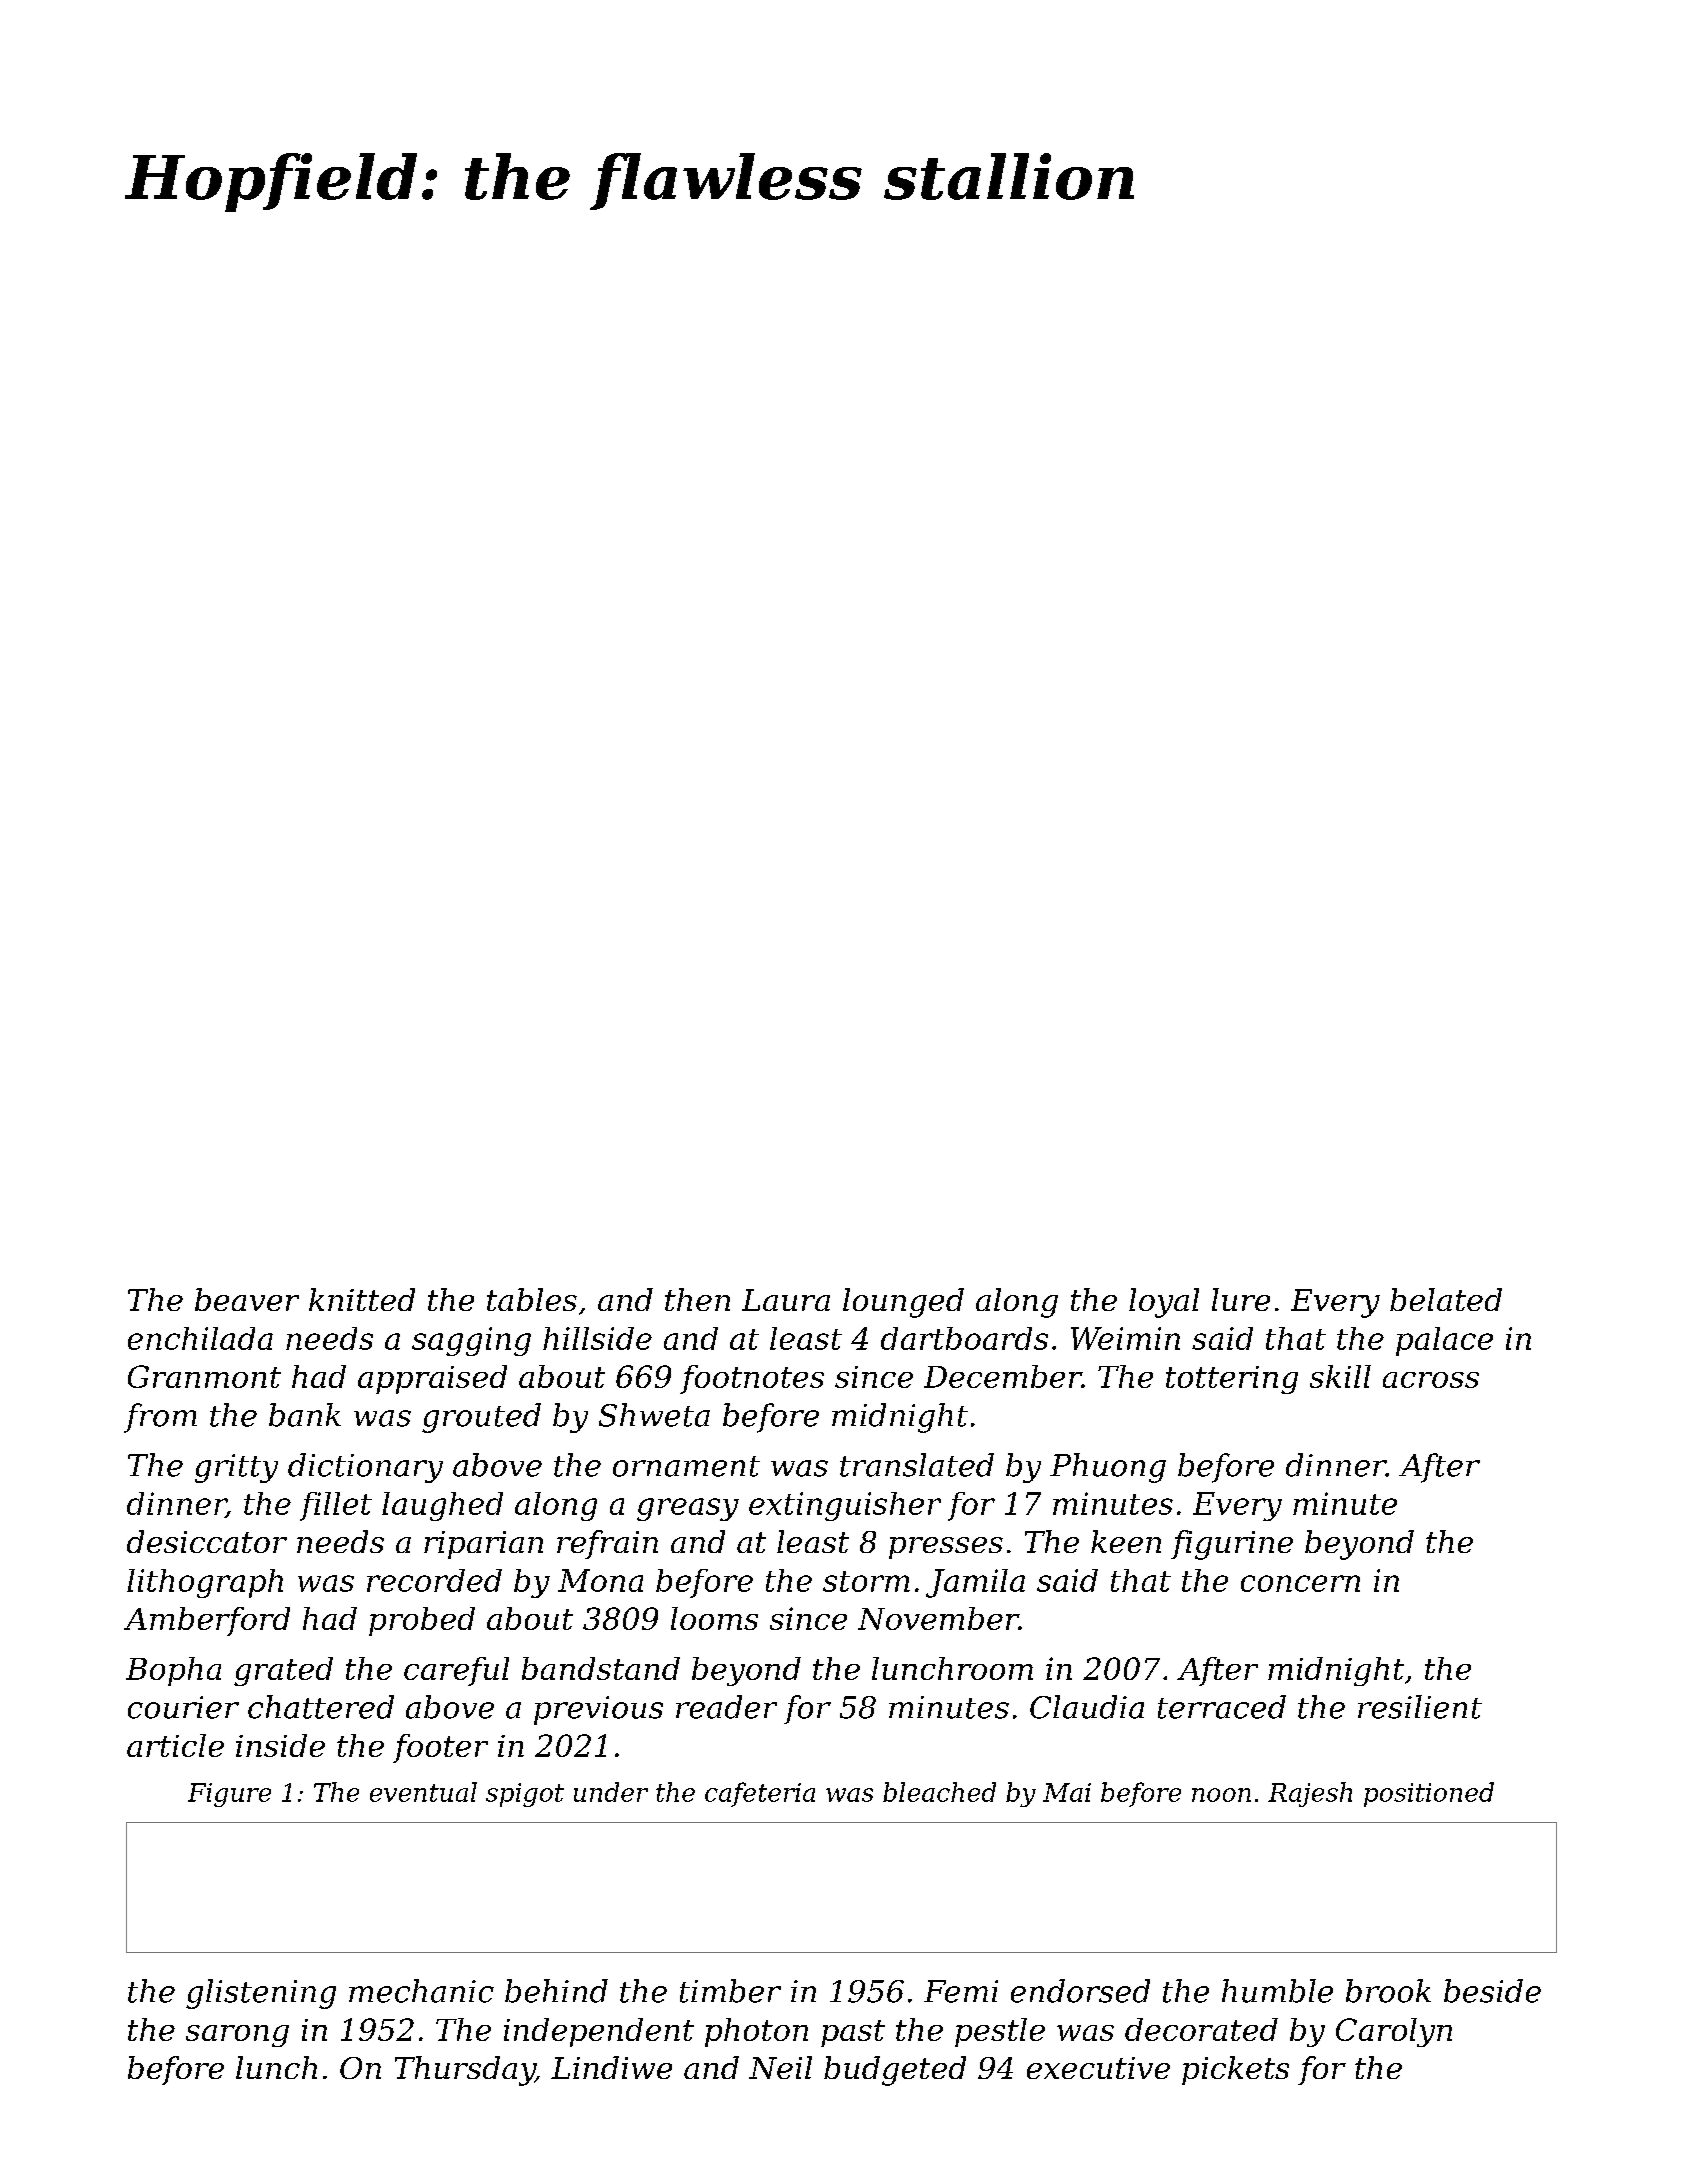 This page has width=1683, height=2178. Describe the element at coordinates (786, 1300) in the page. I see `Laura` at that location.
